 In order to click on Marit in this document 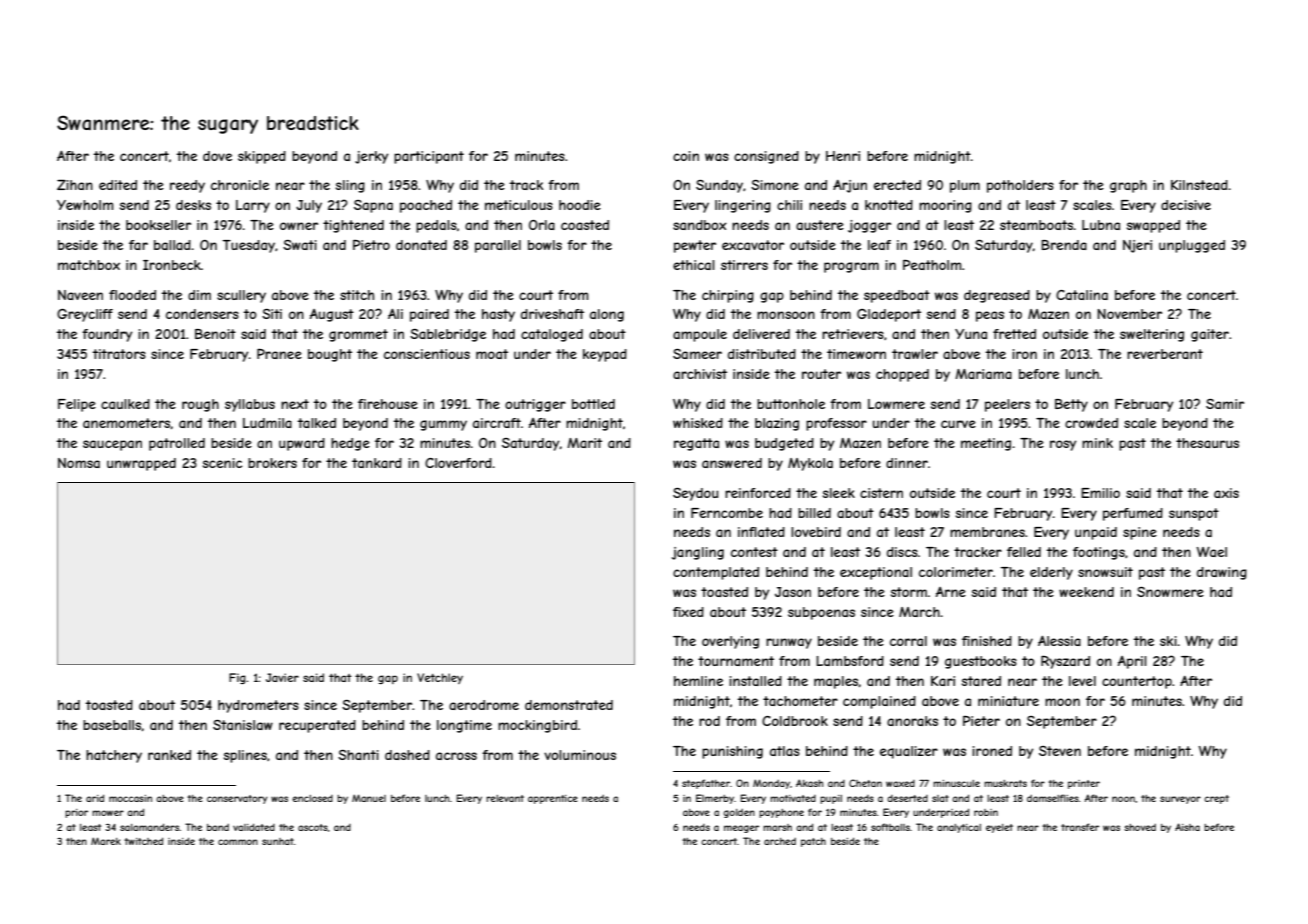, I will do `click(584, 443)`.
